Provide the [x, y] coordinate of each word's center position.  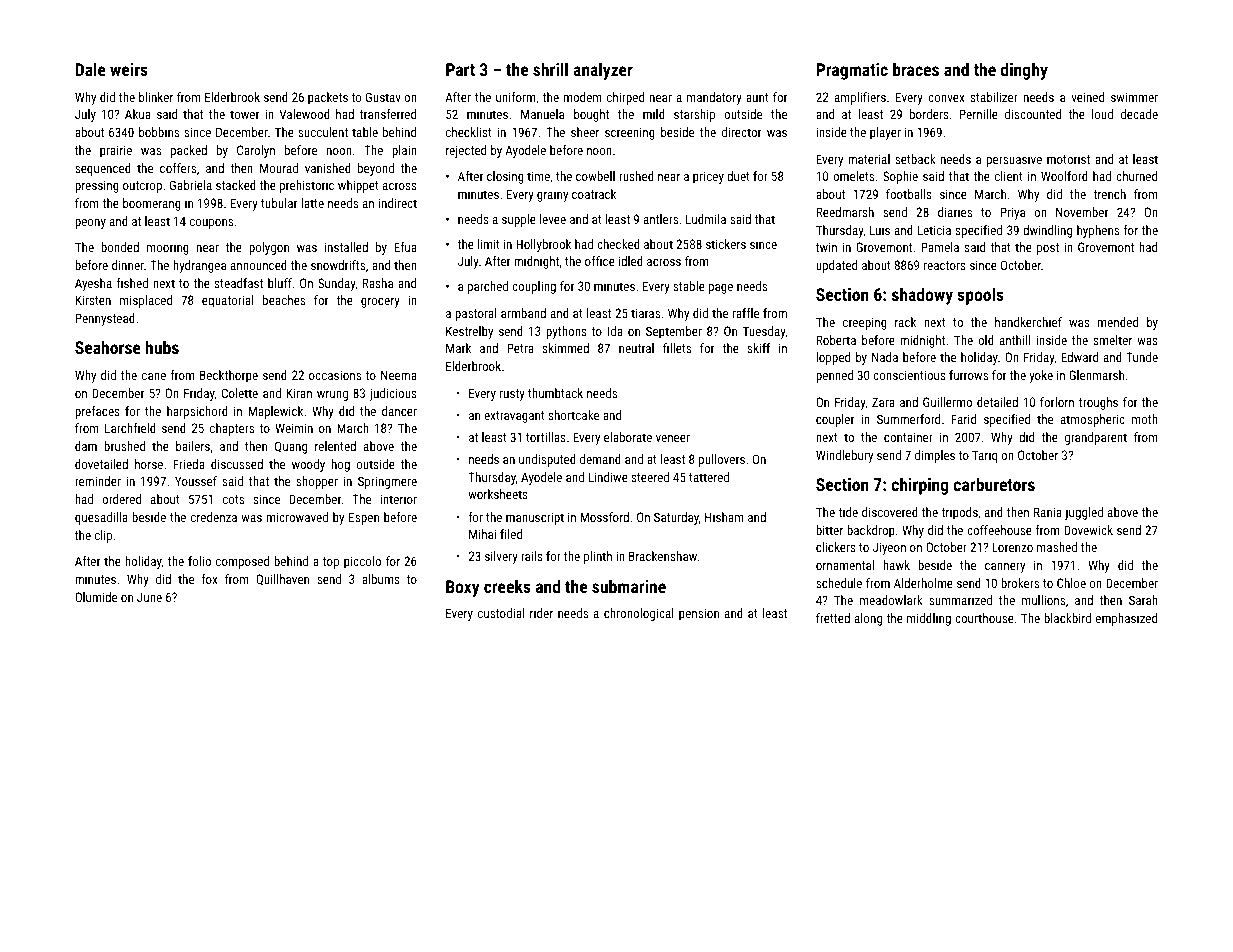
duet [738, 176]
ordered [121, 499]
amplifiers [860, 98]
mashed [1057, 547]
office [600, 261]
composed [242, 562]
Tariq [984, 456]
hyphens [1098, 231]
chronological [639, 614]
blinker [156, 97]
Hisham [724, 517]
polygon [269, 248]
